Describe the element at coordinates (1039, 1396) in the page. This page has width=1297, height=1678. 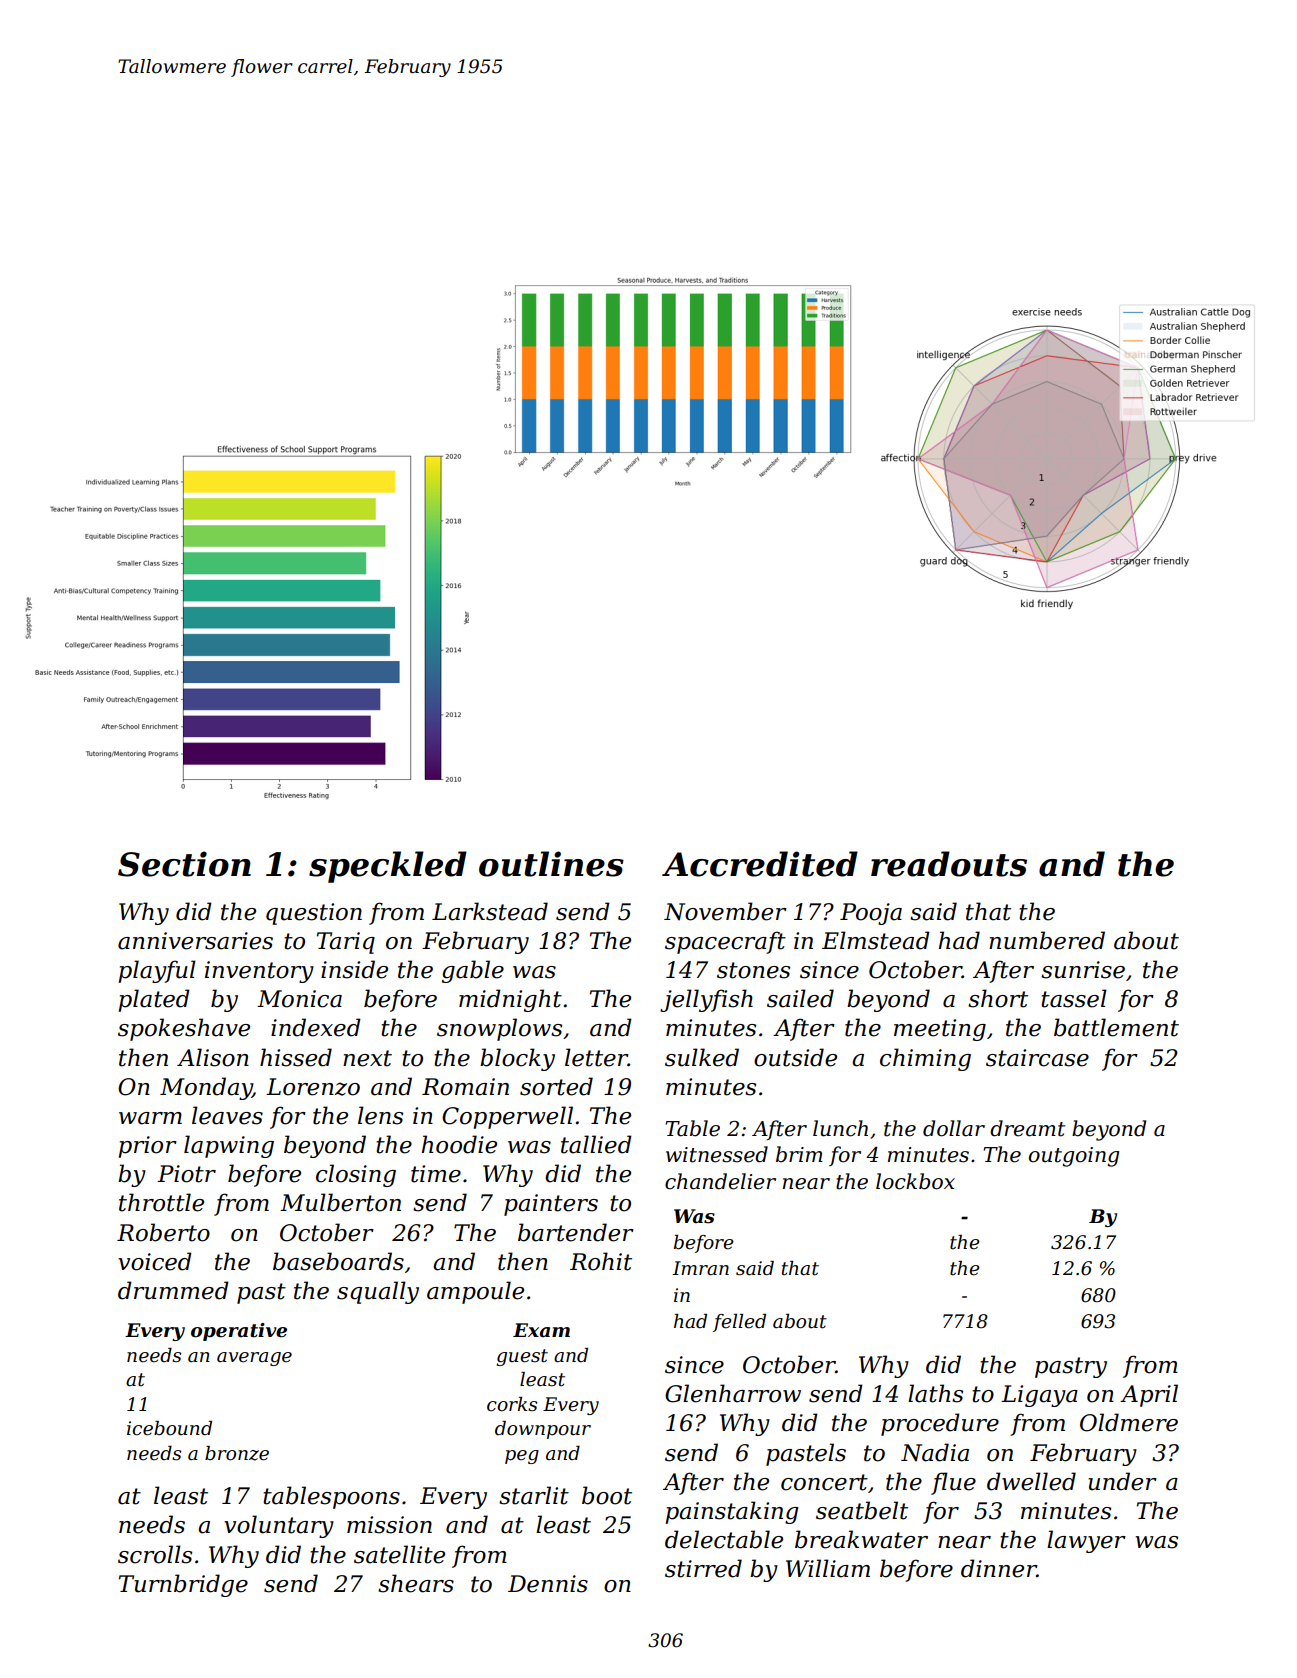
I see `Ligaya` at that location.
